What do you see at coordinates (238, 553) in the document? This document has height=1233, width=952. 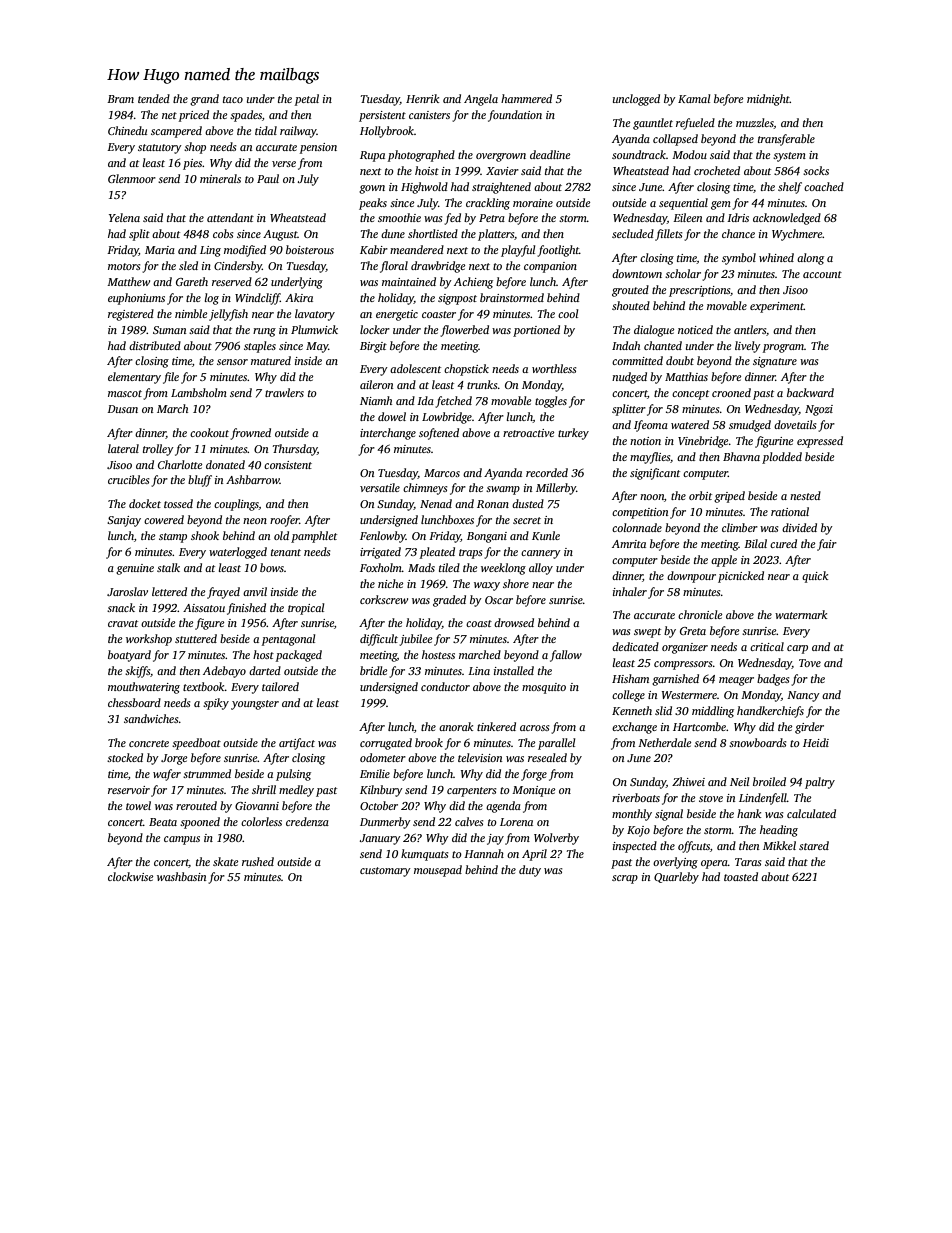 I see `waterlogged` at bounding box center [238, 553].
